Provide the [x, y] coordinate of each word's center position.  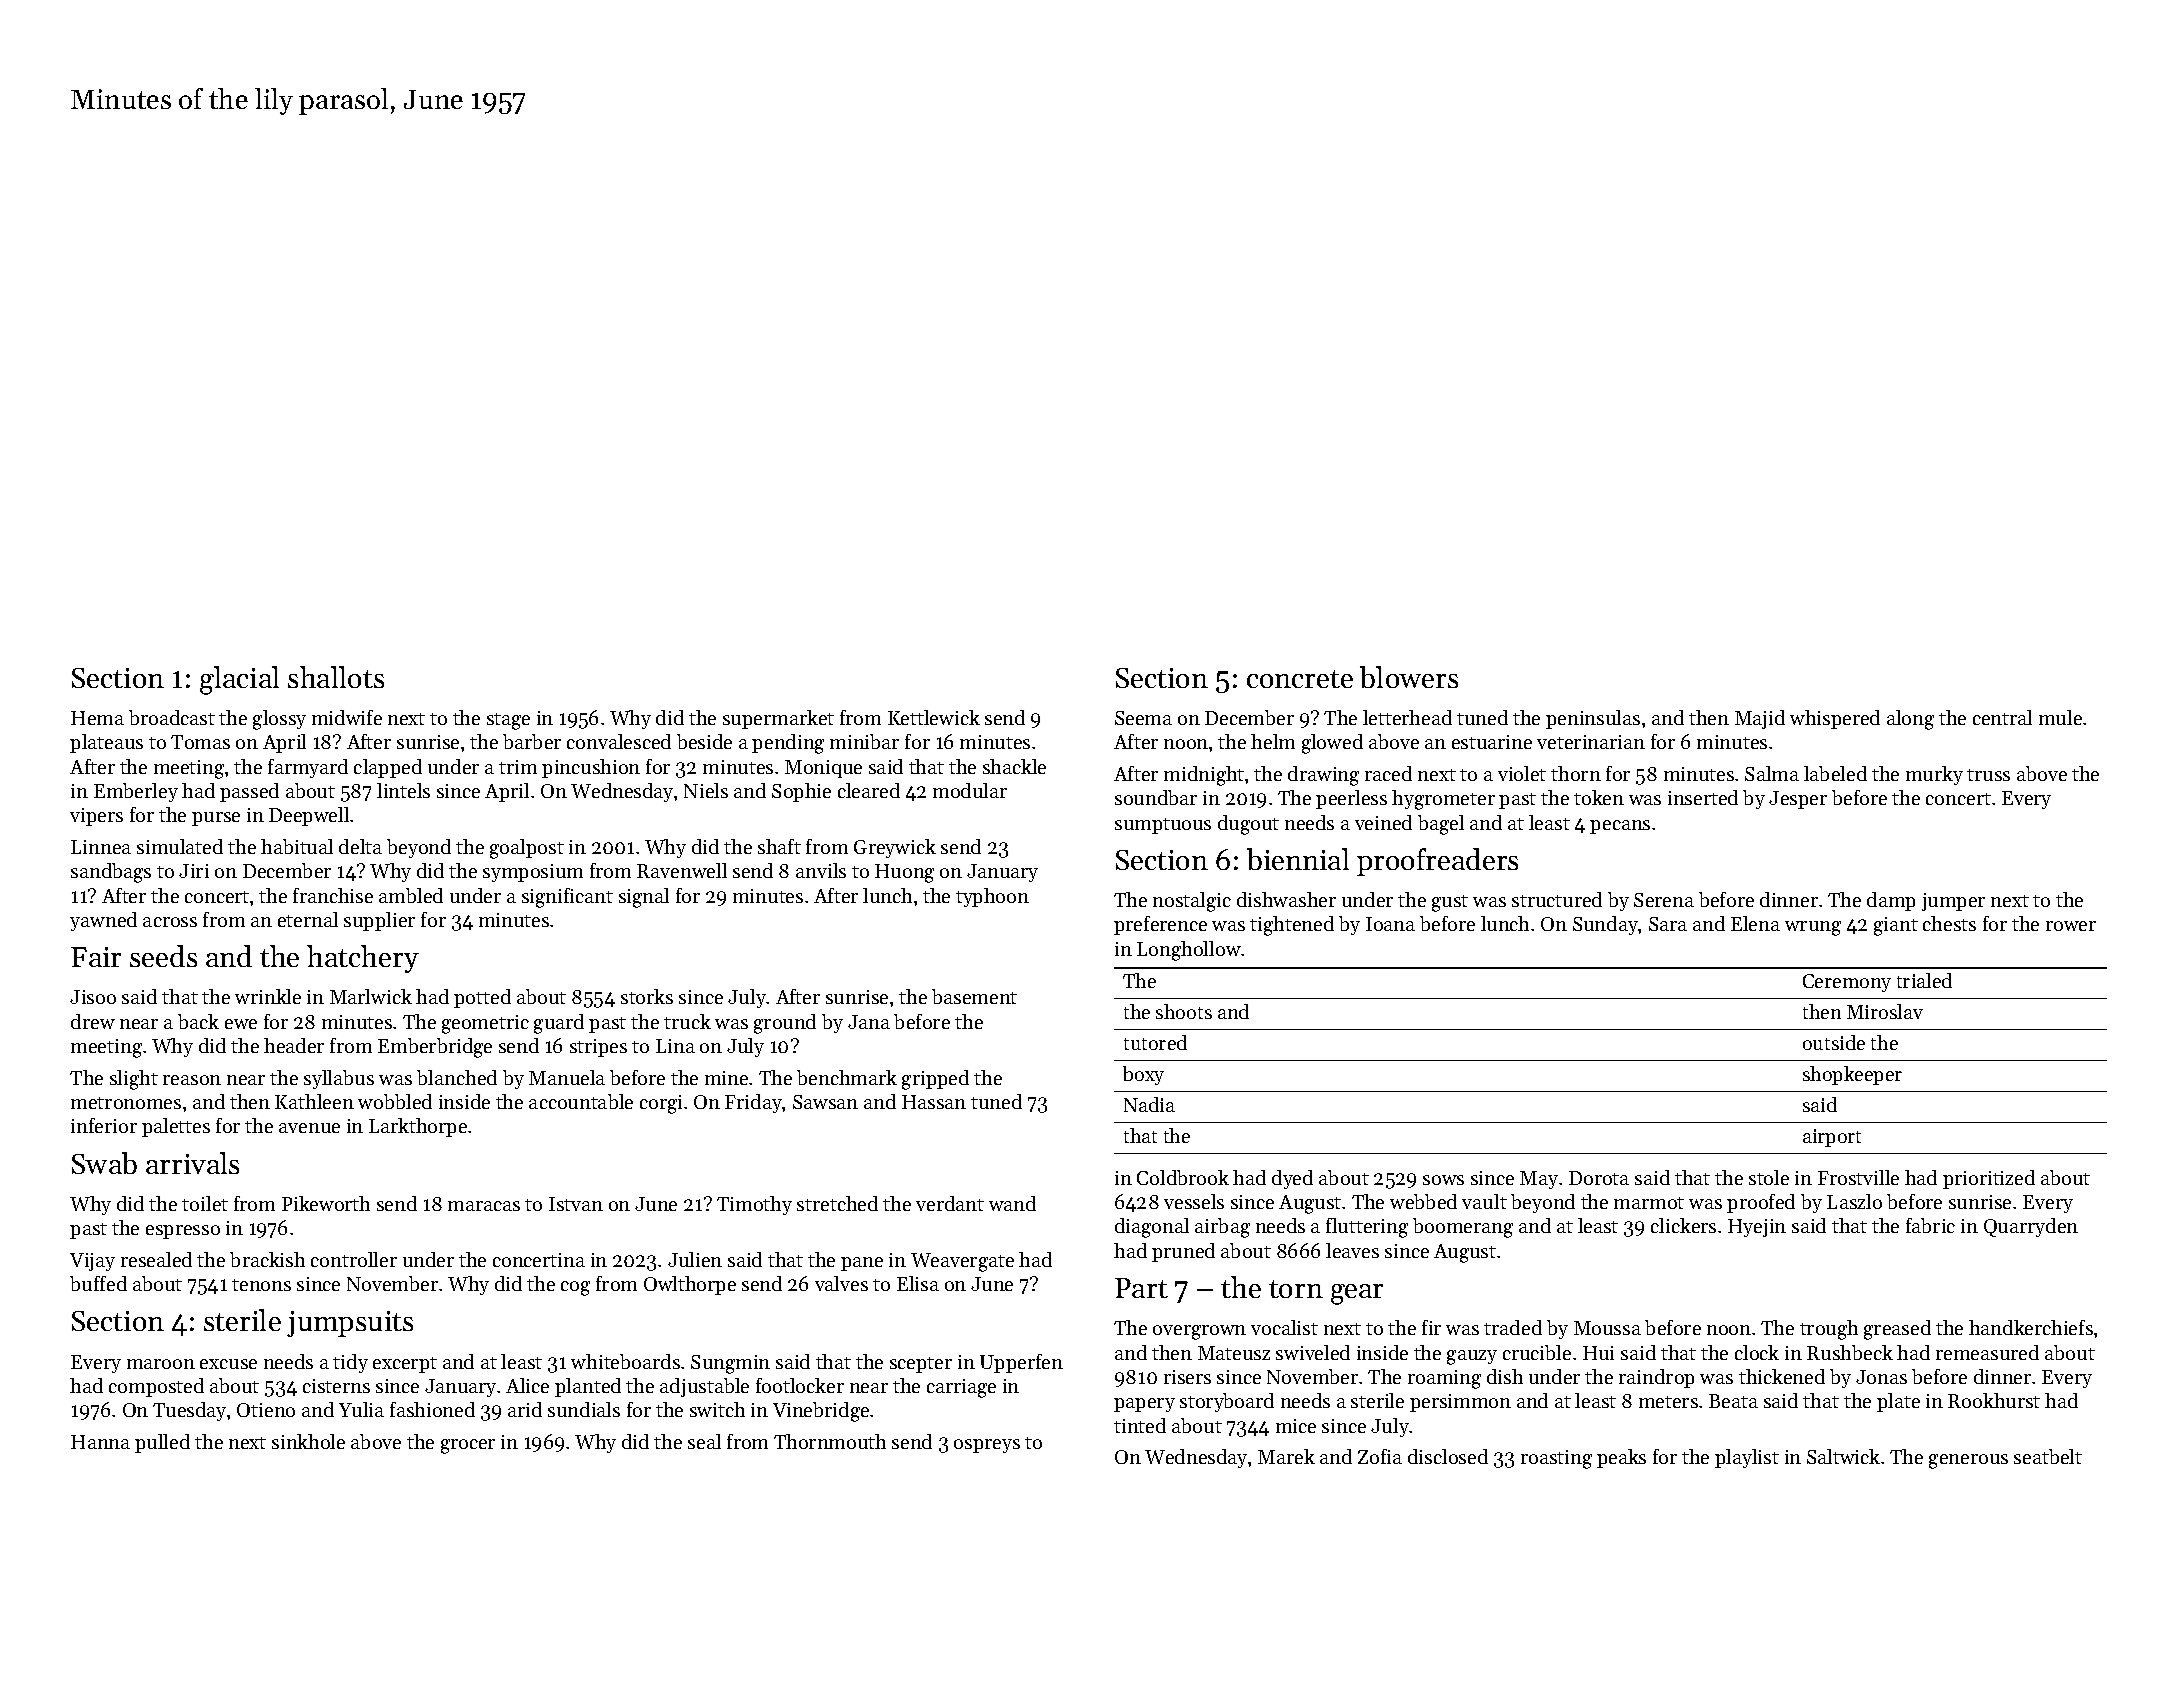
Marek [1286, 1456]
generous [1968, 1461]
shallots [336, 677]
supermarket [778, 719]
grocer [468, 1446]
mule [2060, 717]
